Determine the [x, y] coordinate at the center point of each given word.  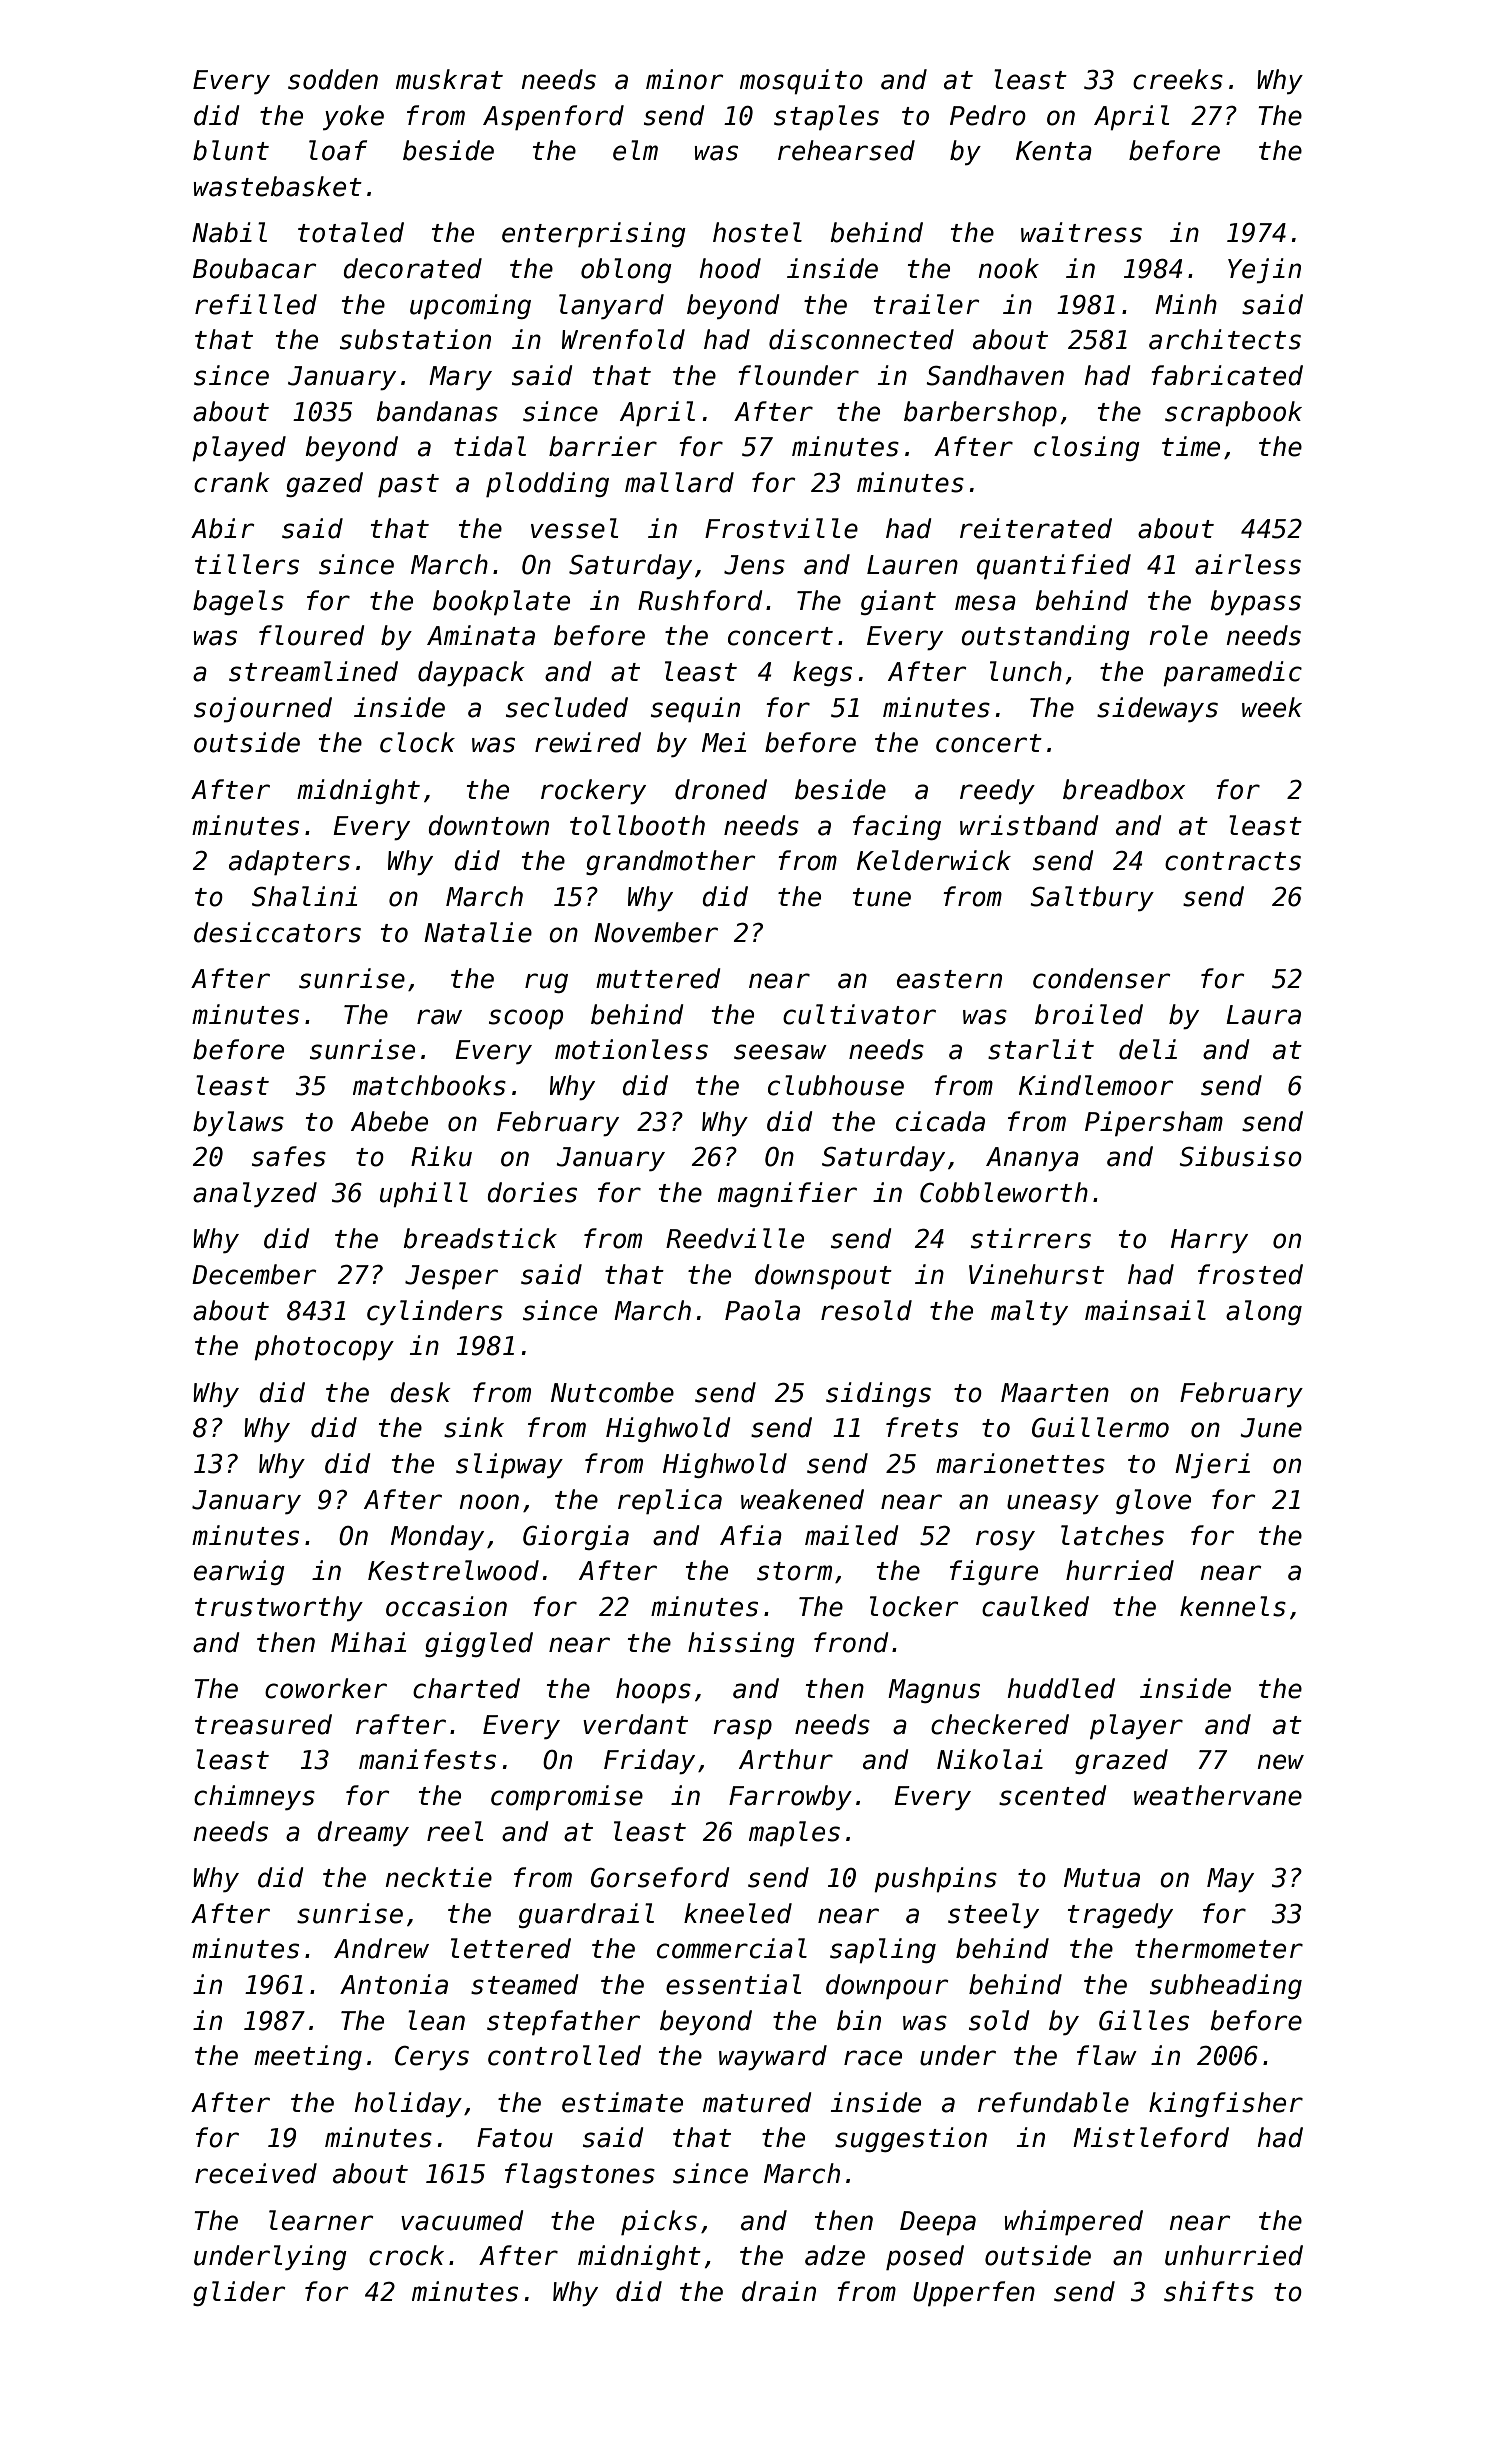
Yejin [1264, 271]
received [256, 2173]
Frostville [781, 528]
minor [684, 79]
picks [659, 2222]
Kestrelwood [453, 1570]
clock [417, 742]
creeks [1178, 79]
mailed [851, 1535]
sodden [333, 79]
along [1264, 1312]
